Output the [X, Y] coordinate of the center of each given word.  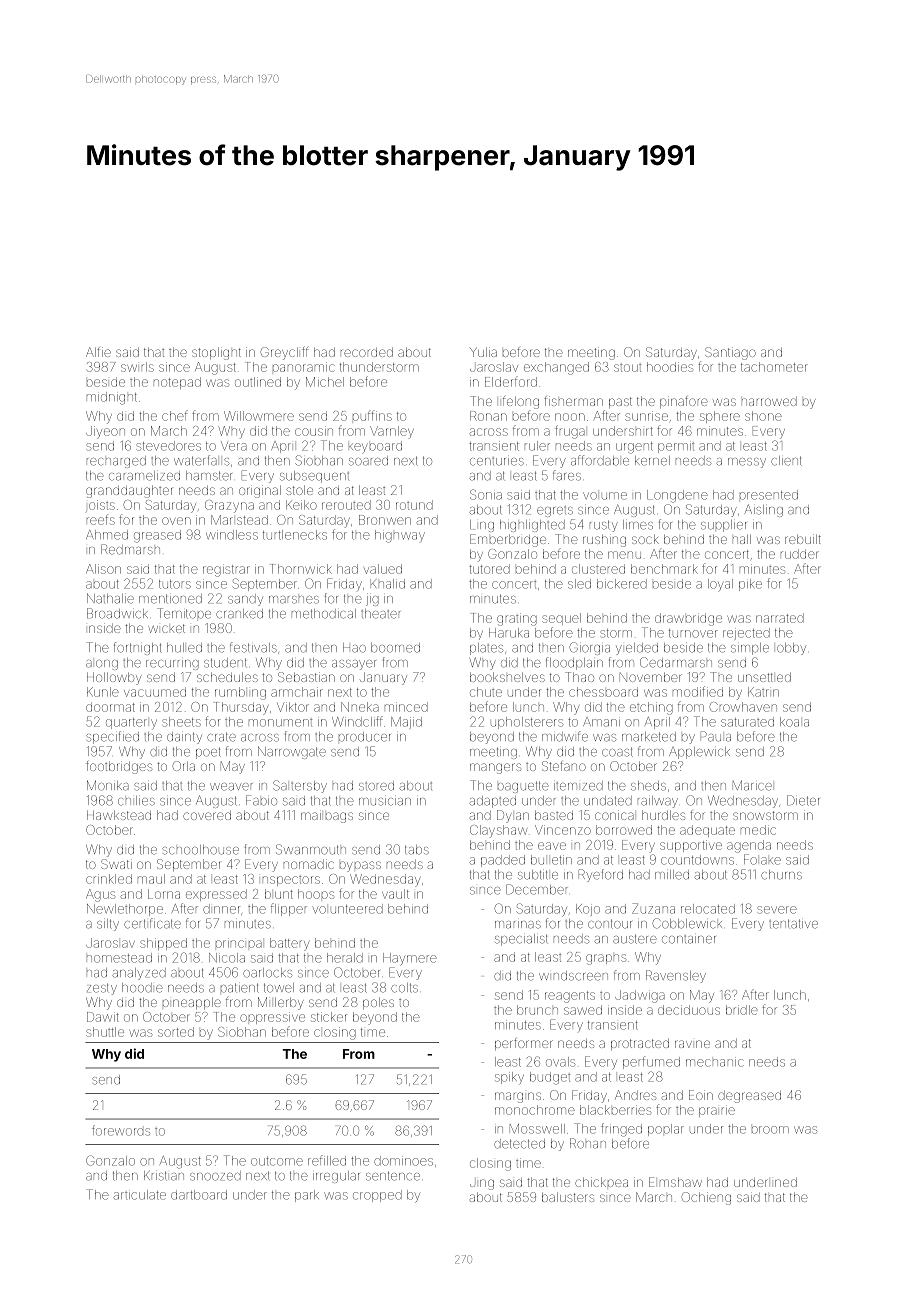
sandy [245, 600]
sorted [176, 1032]
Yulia [483, 352]
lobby [791, 649]
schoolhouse [200, 850]
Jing [482, 1184]
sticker [329, 1017]
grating [517, 619]
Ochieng [706, 1198]
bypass [360, 866]
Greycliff [284, 353]
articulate [139, 1195]
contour [610, 924]
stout [627, 368]
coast [617, 752]
